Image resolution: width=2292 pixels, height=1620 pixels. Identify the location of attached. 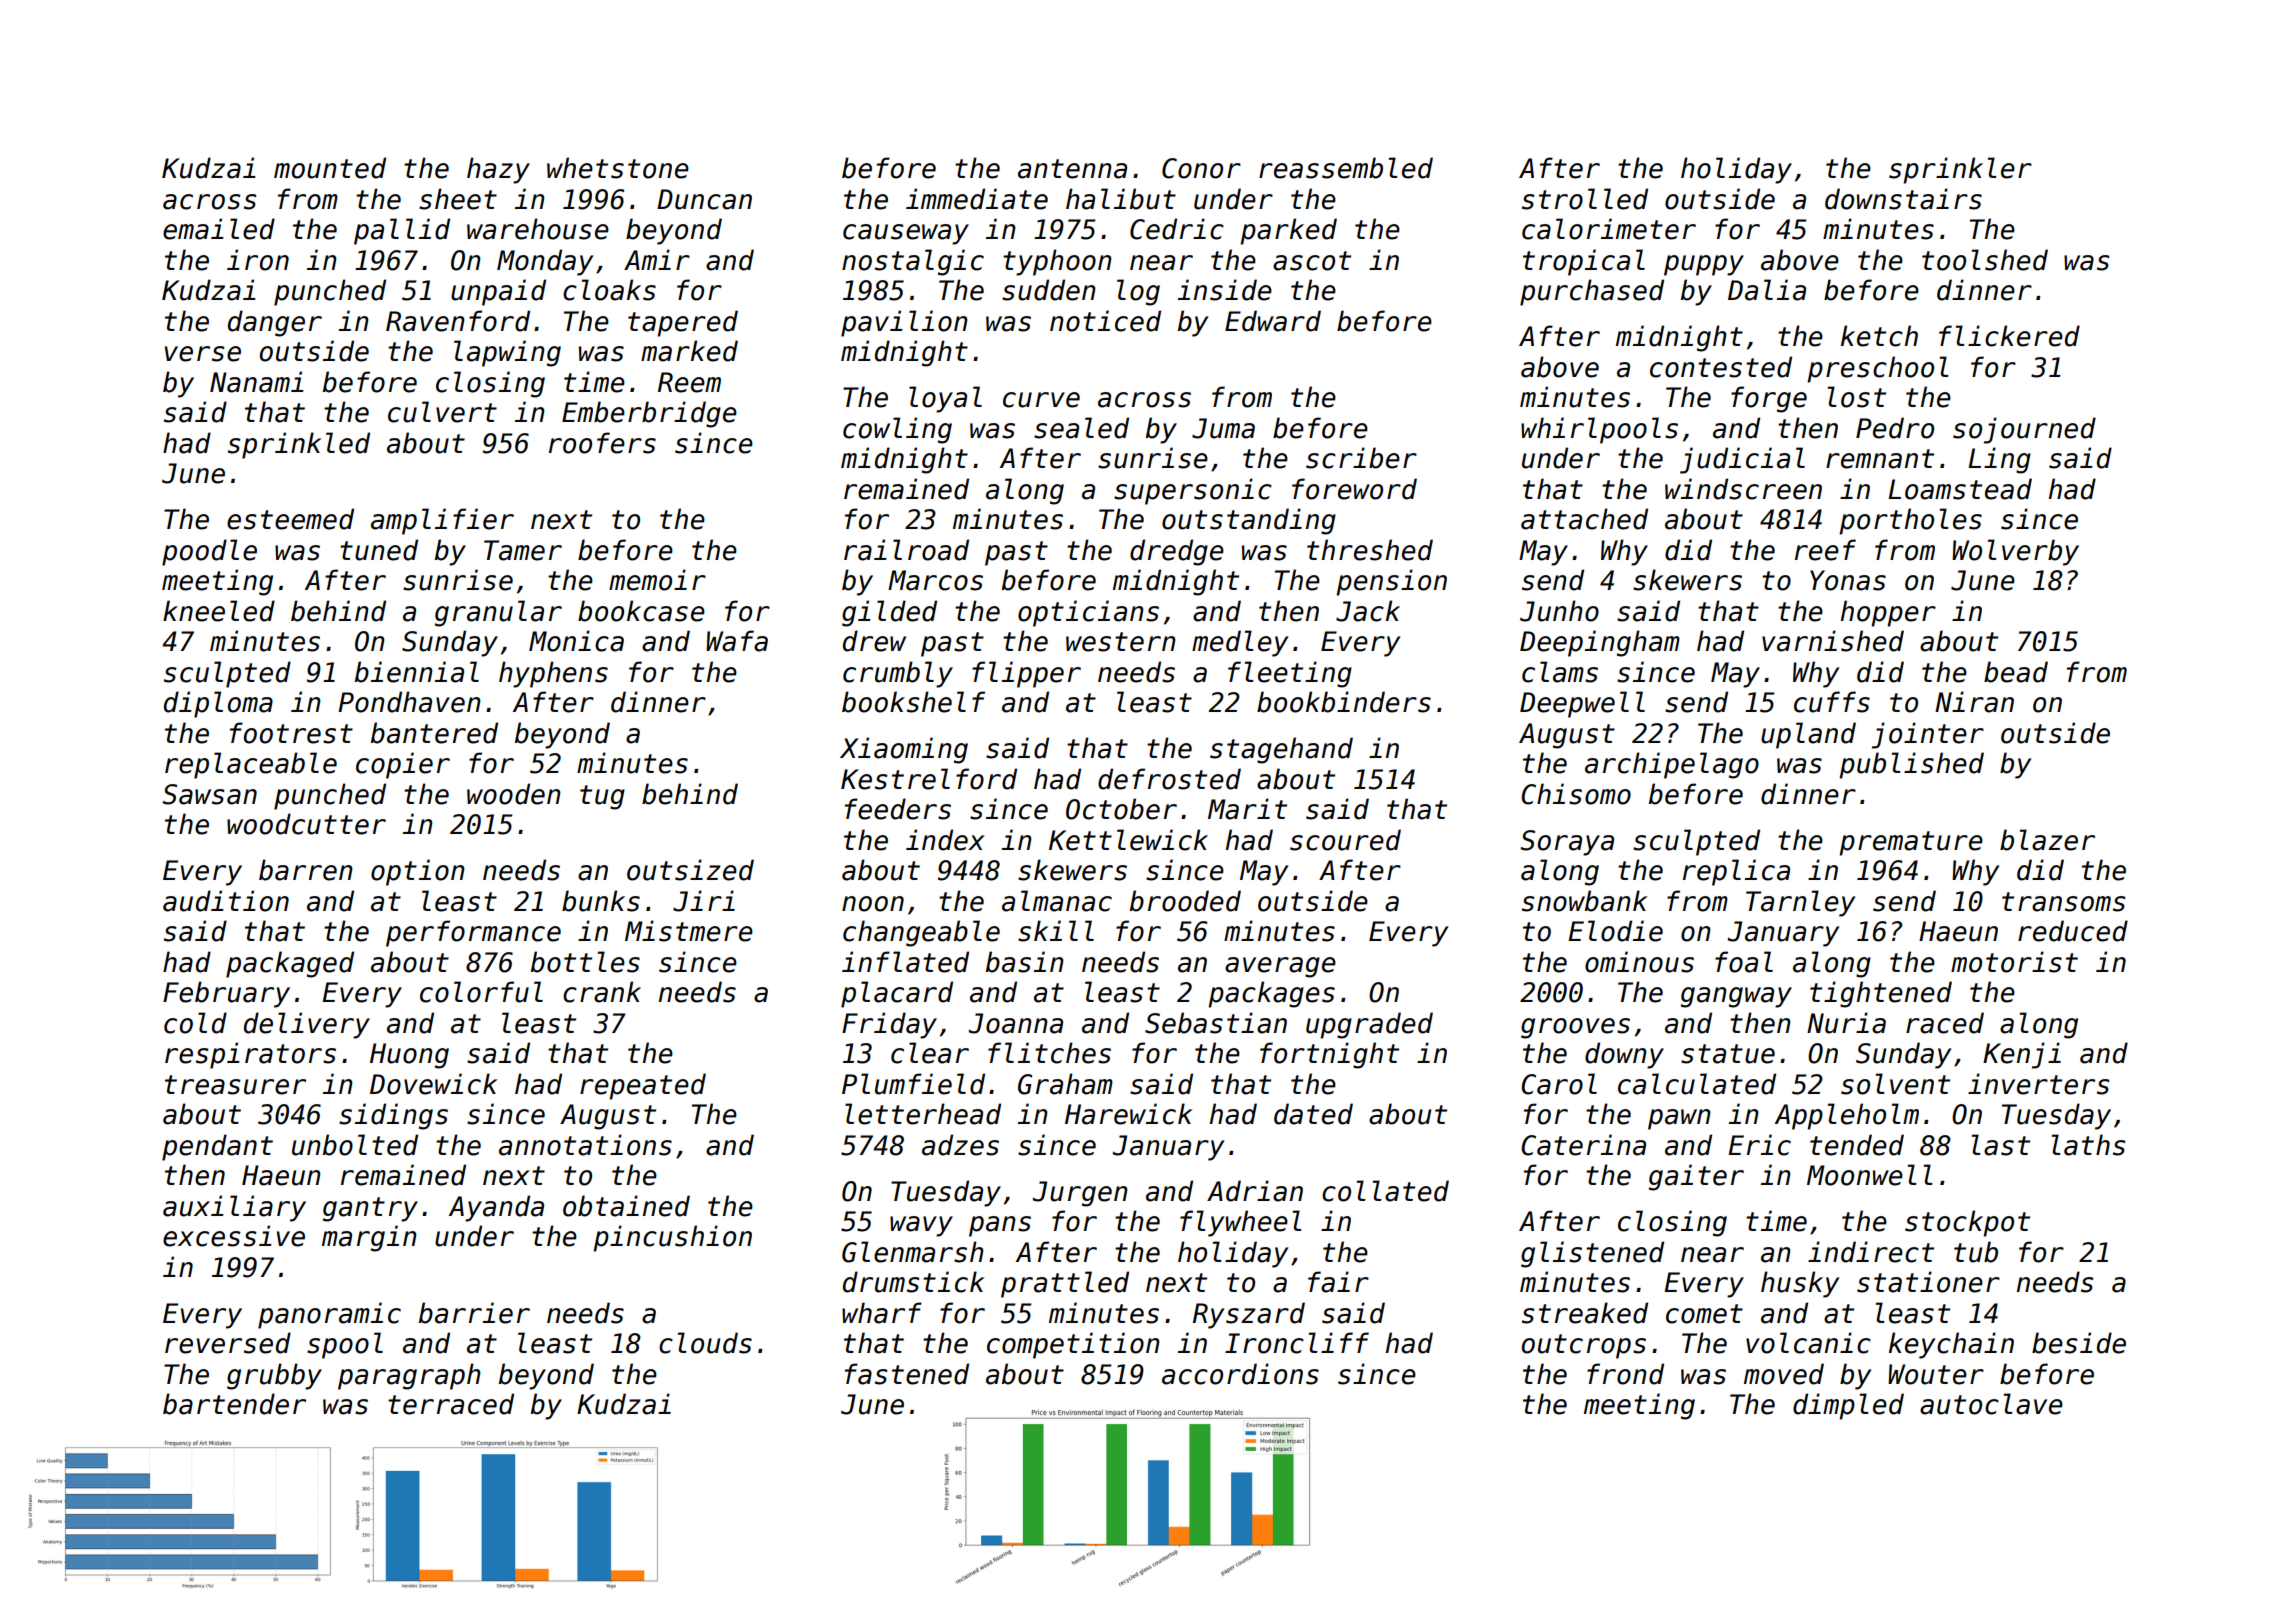
(1584, 519).
